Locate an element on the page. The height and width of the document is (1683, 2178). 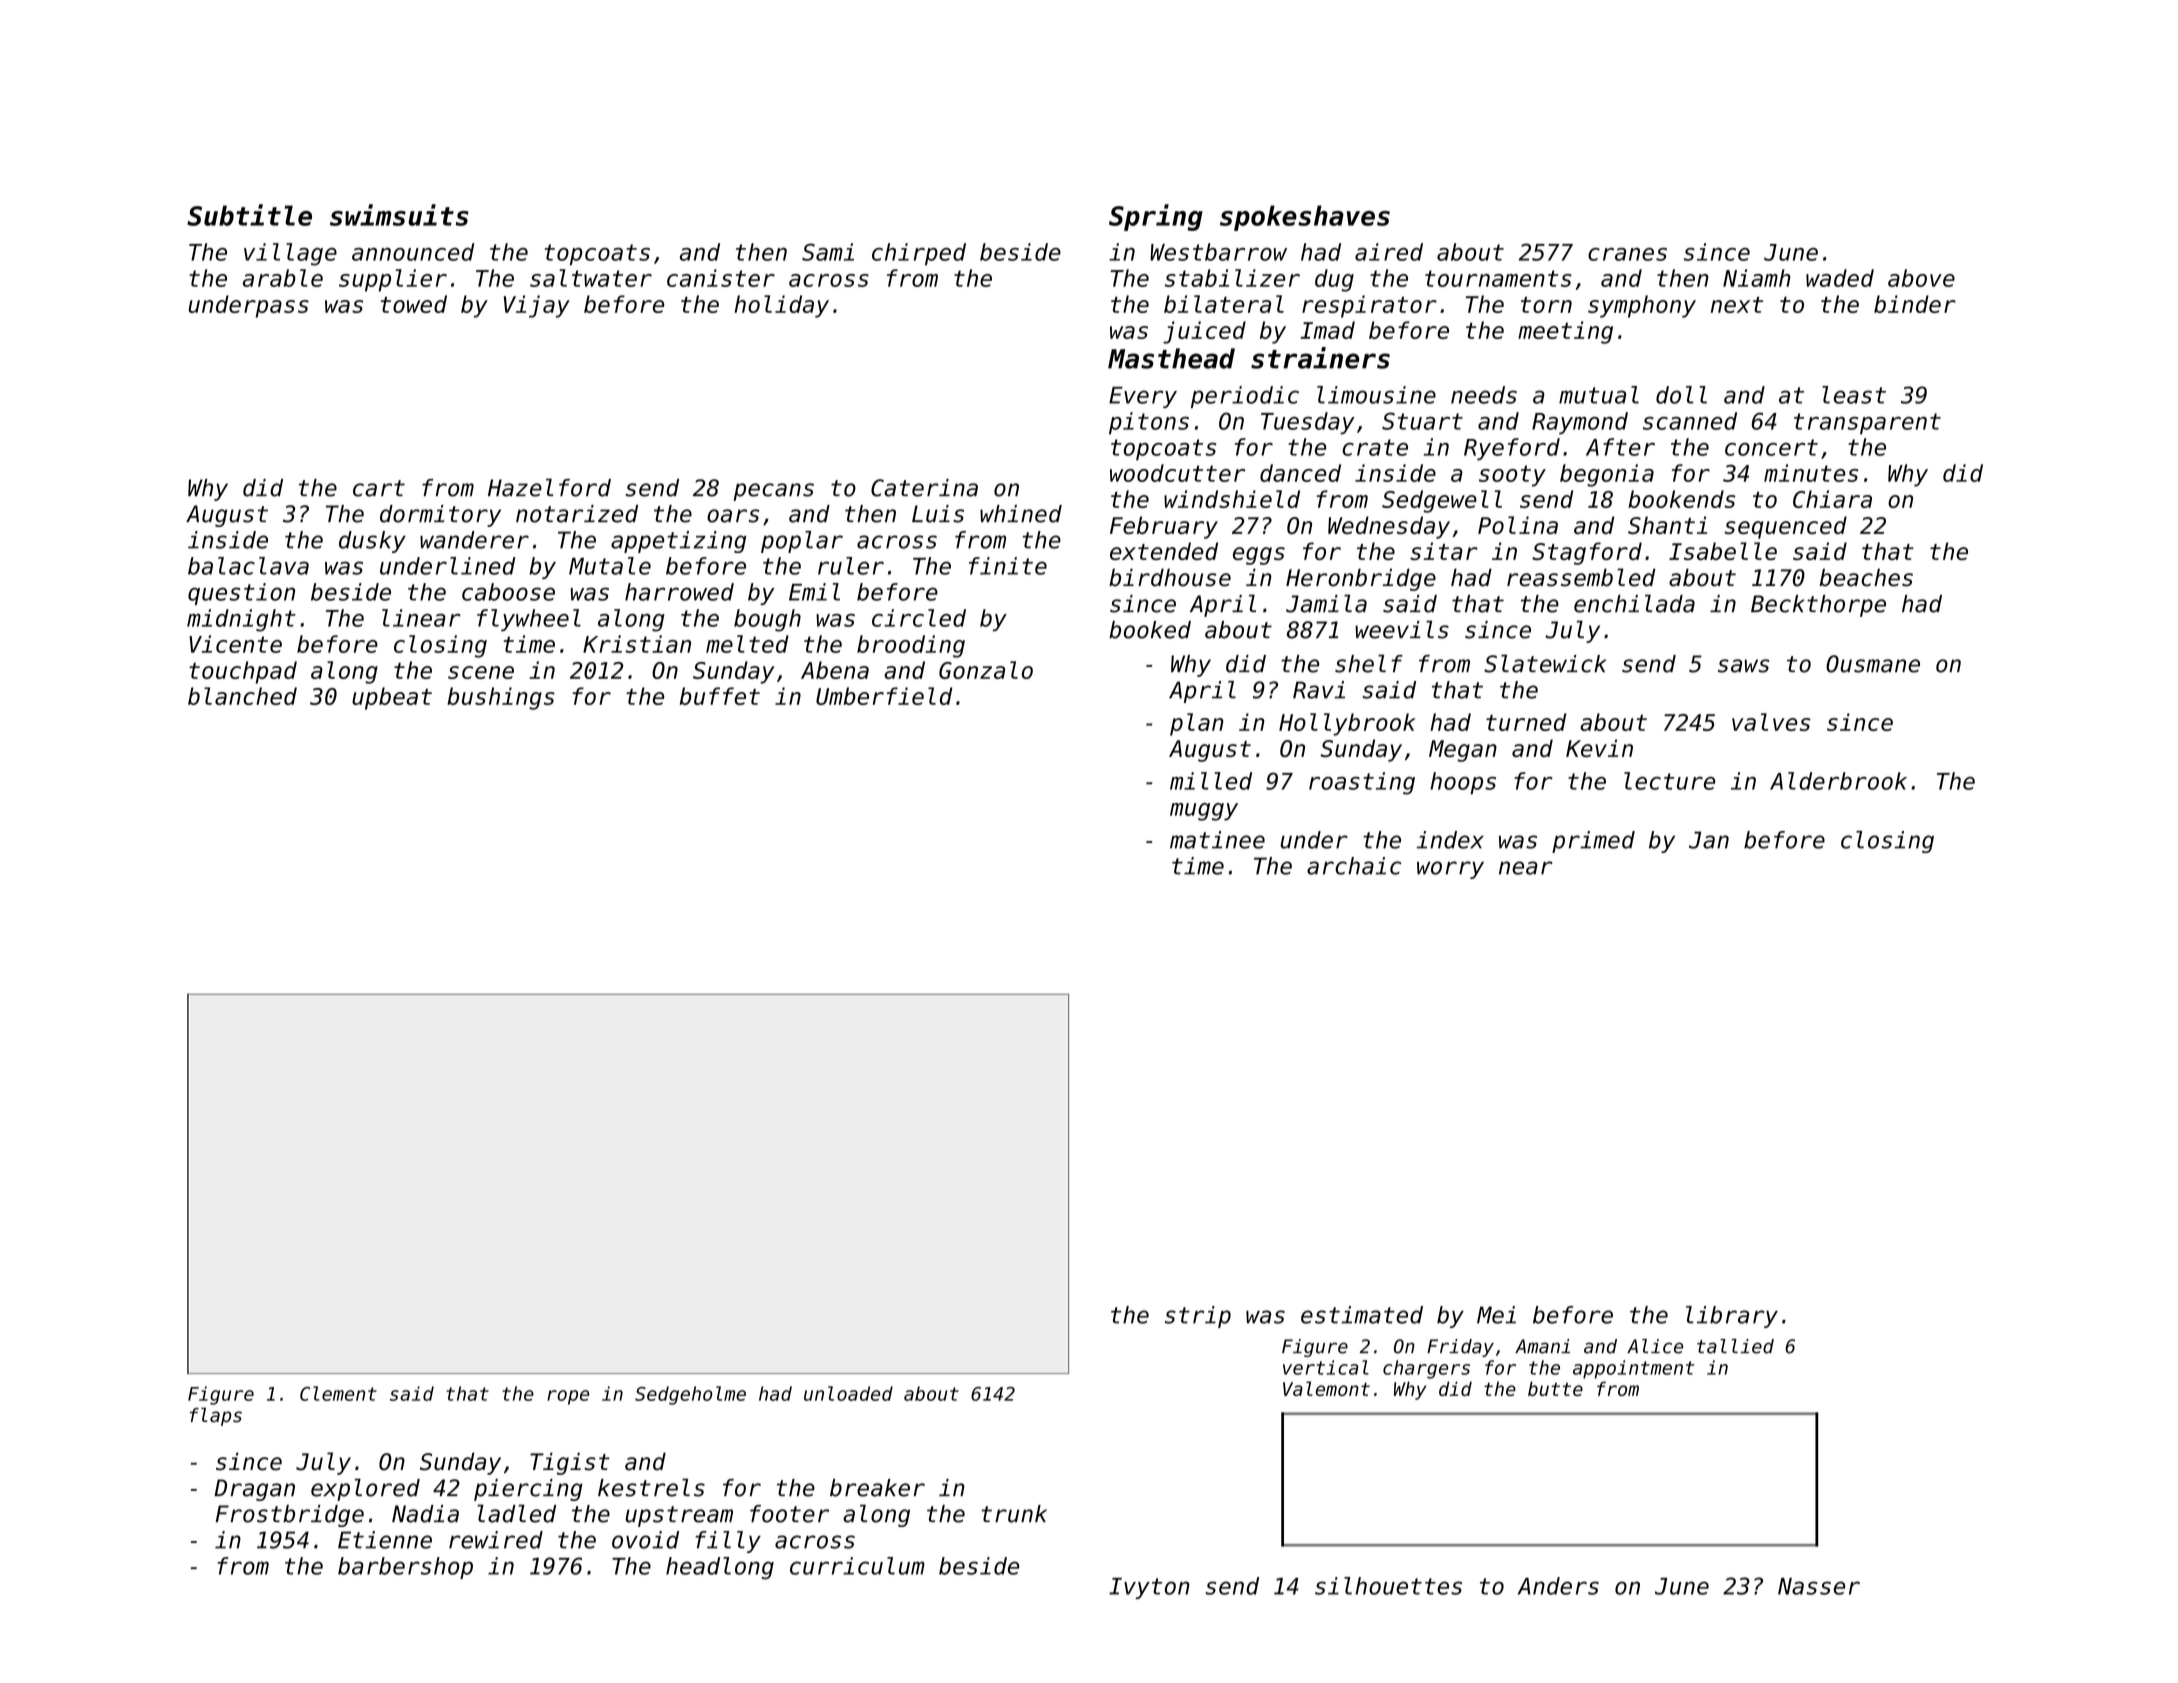
unloaded is located at coordinates (848, 1393).
